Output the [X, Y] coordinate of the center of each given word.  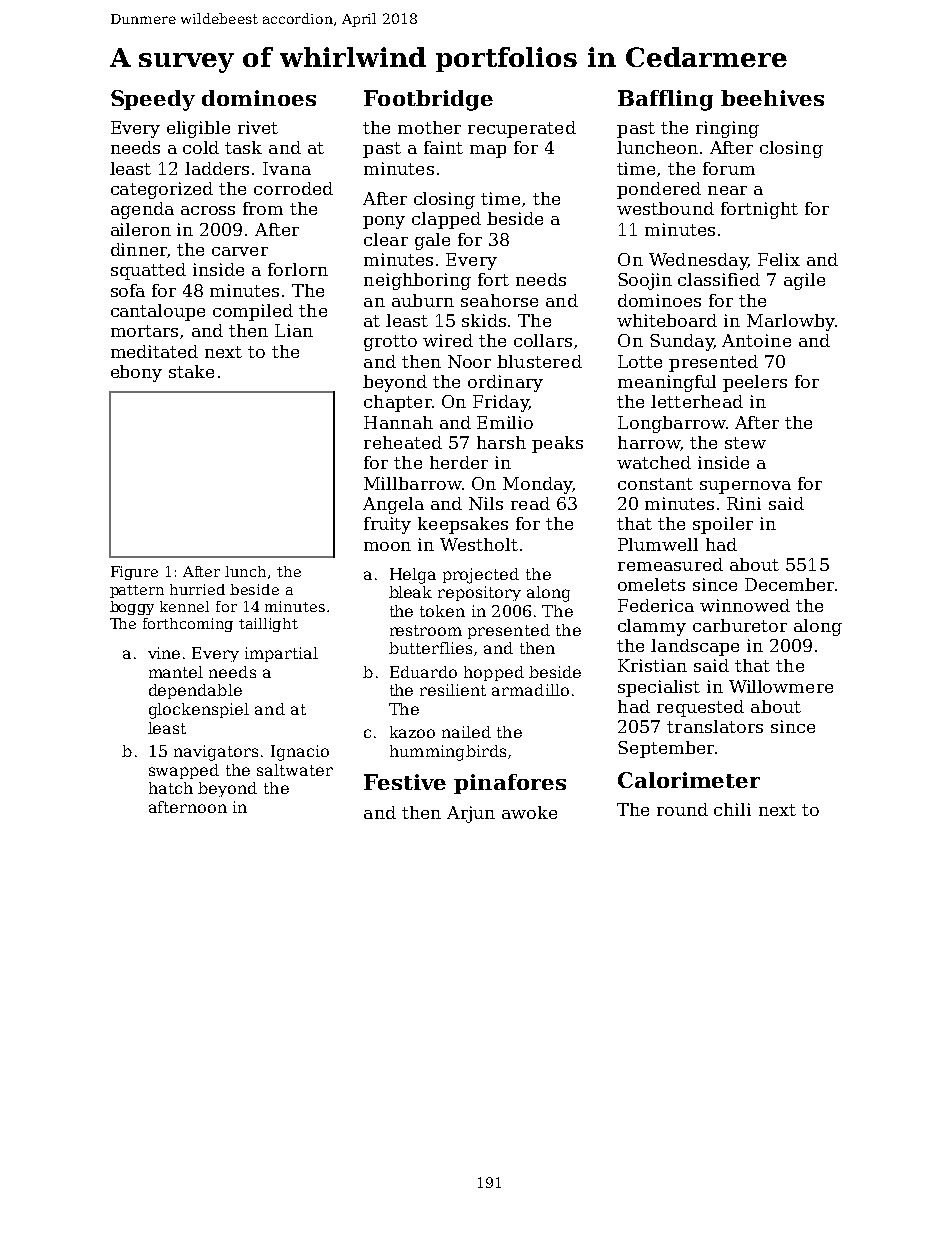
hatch [171, 788]
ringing [727, 129]
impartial [281, 654]
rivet [258, 127]
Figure [134, 573]
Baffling [665, 100]
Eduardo [423, 672]
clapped [446, 220]
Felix [779, 259]
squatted [148, 271]
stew [745, 443]
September [666, 749]
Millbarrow [413, 483]
